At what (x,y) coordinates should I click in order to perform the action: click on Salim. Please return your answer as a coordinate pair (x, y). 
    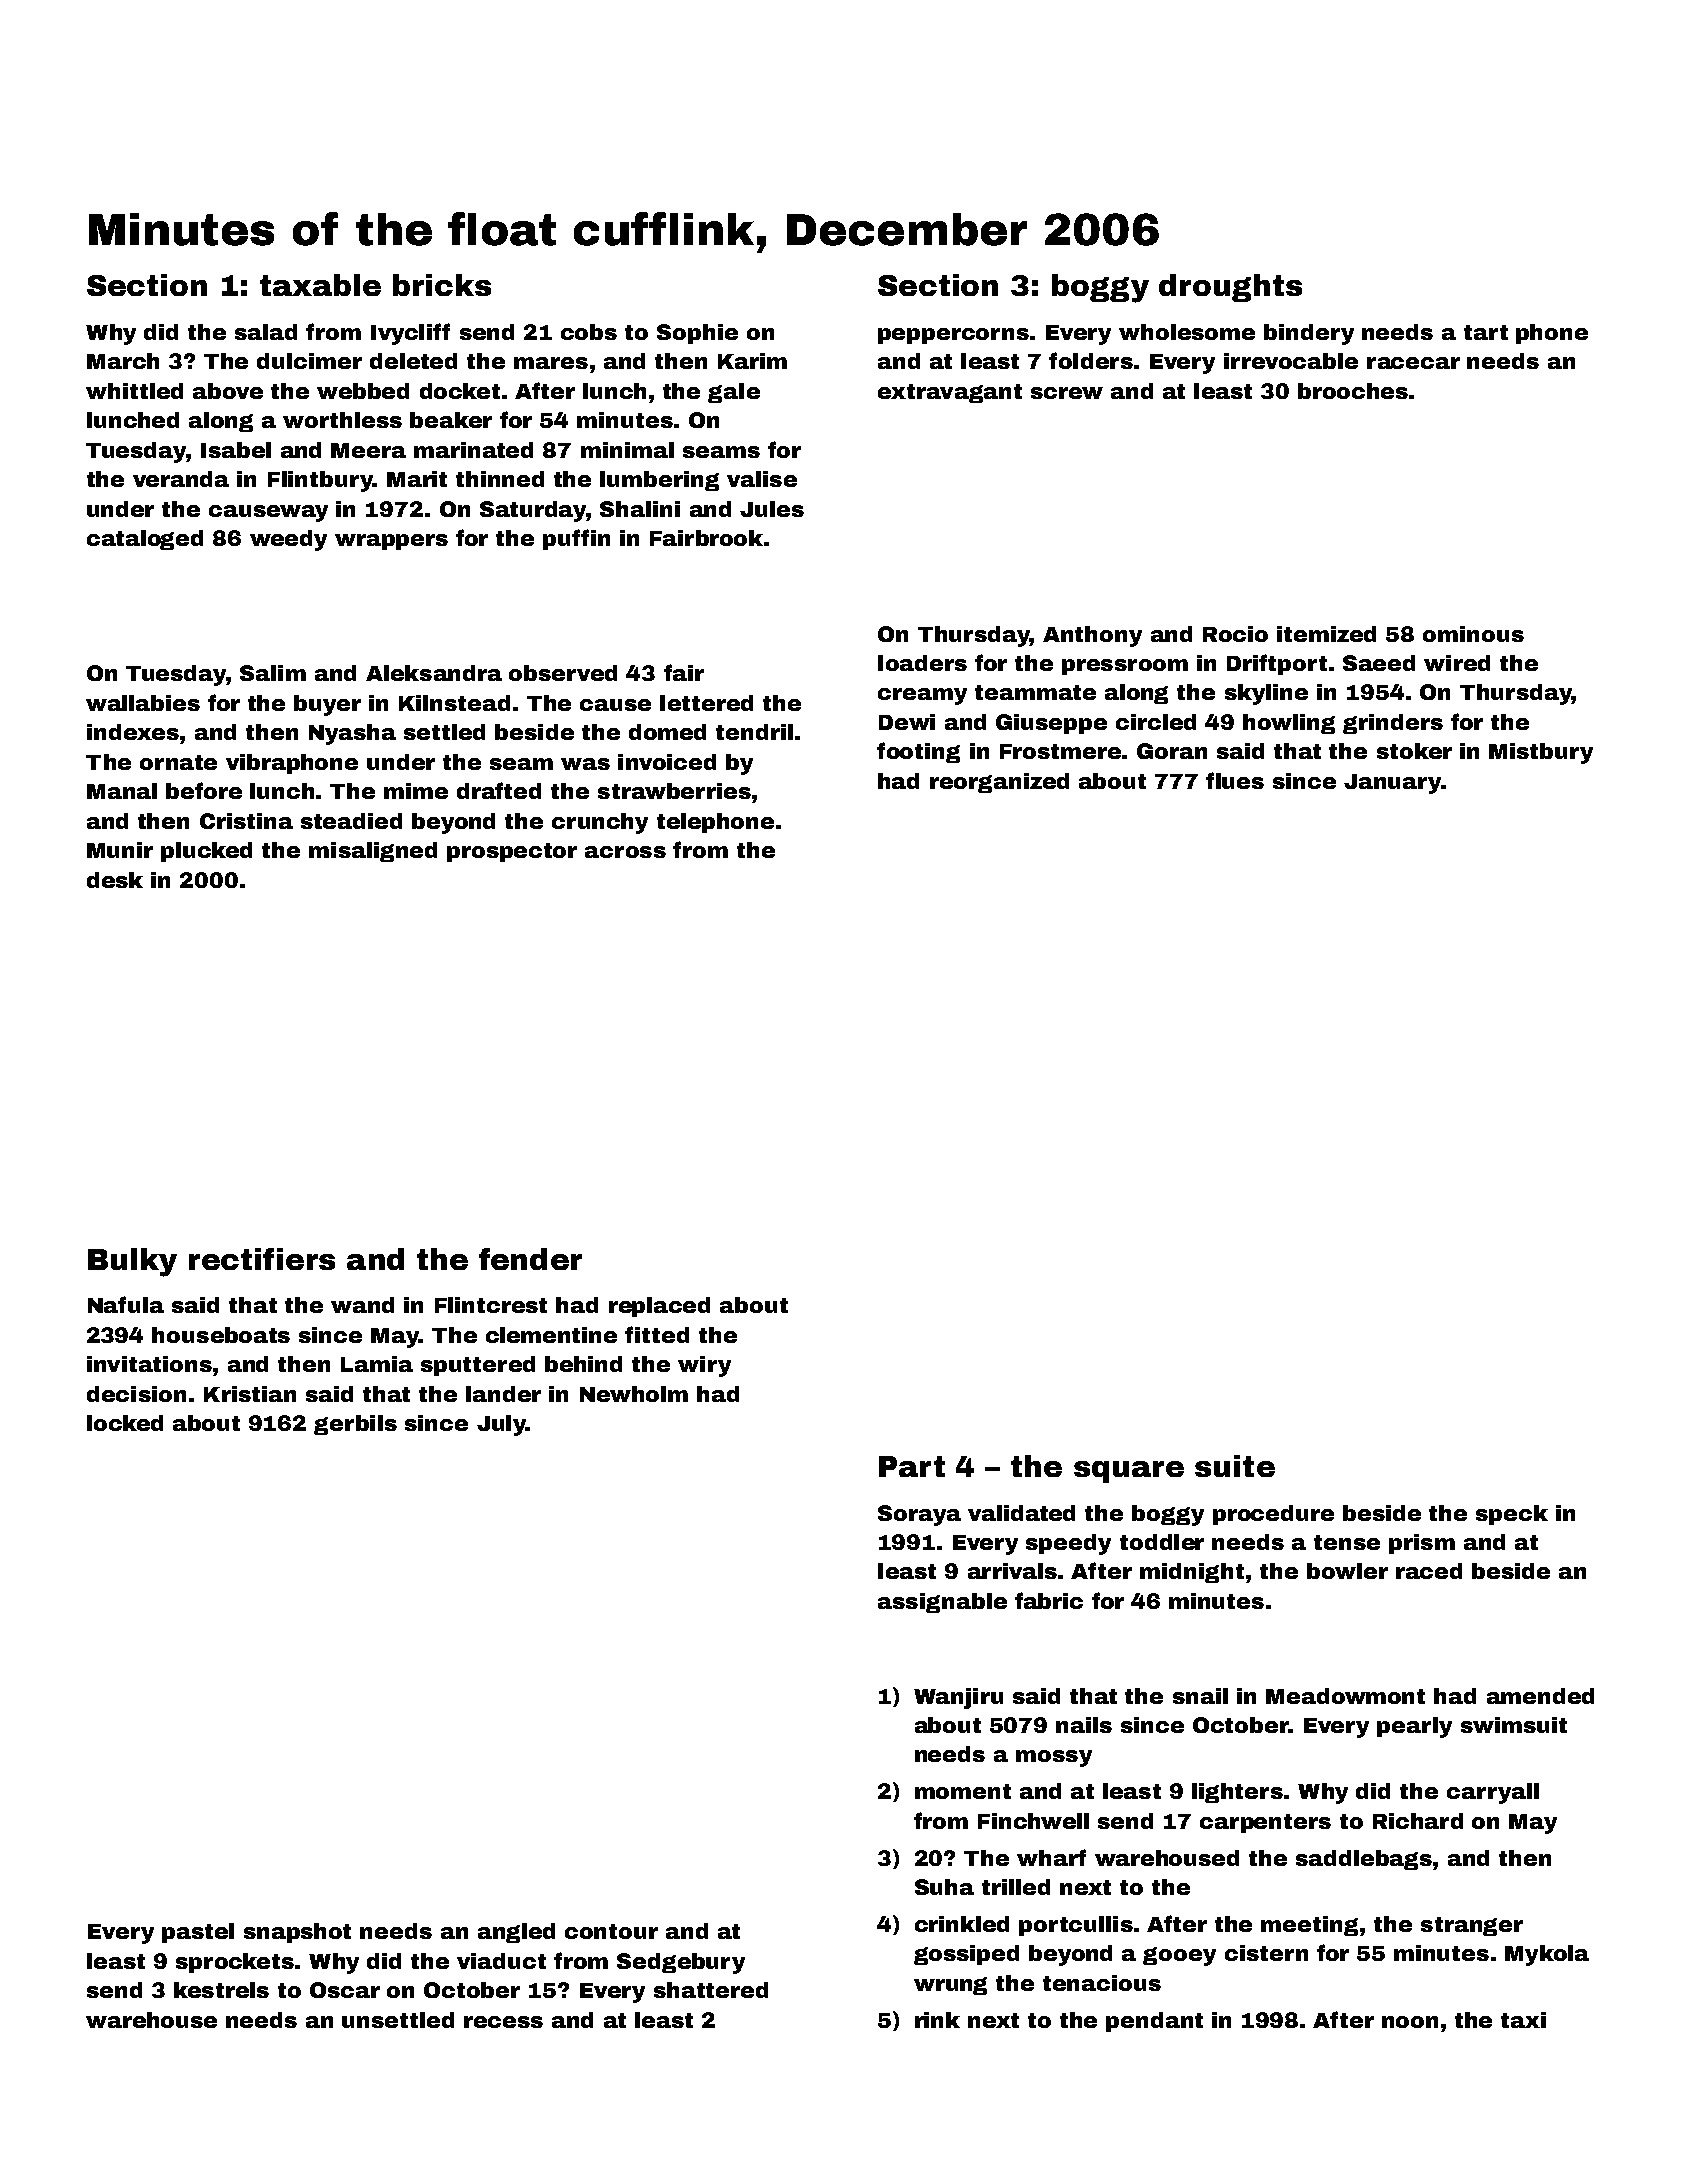
    Looking at the image, I should click on (273, 673).
